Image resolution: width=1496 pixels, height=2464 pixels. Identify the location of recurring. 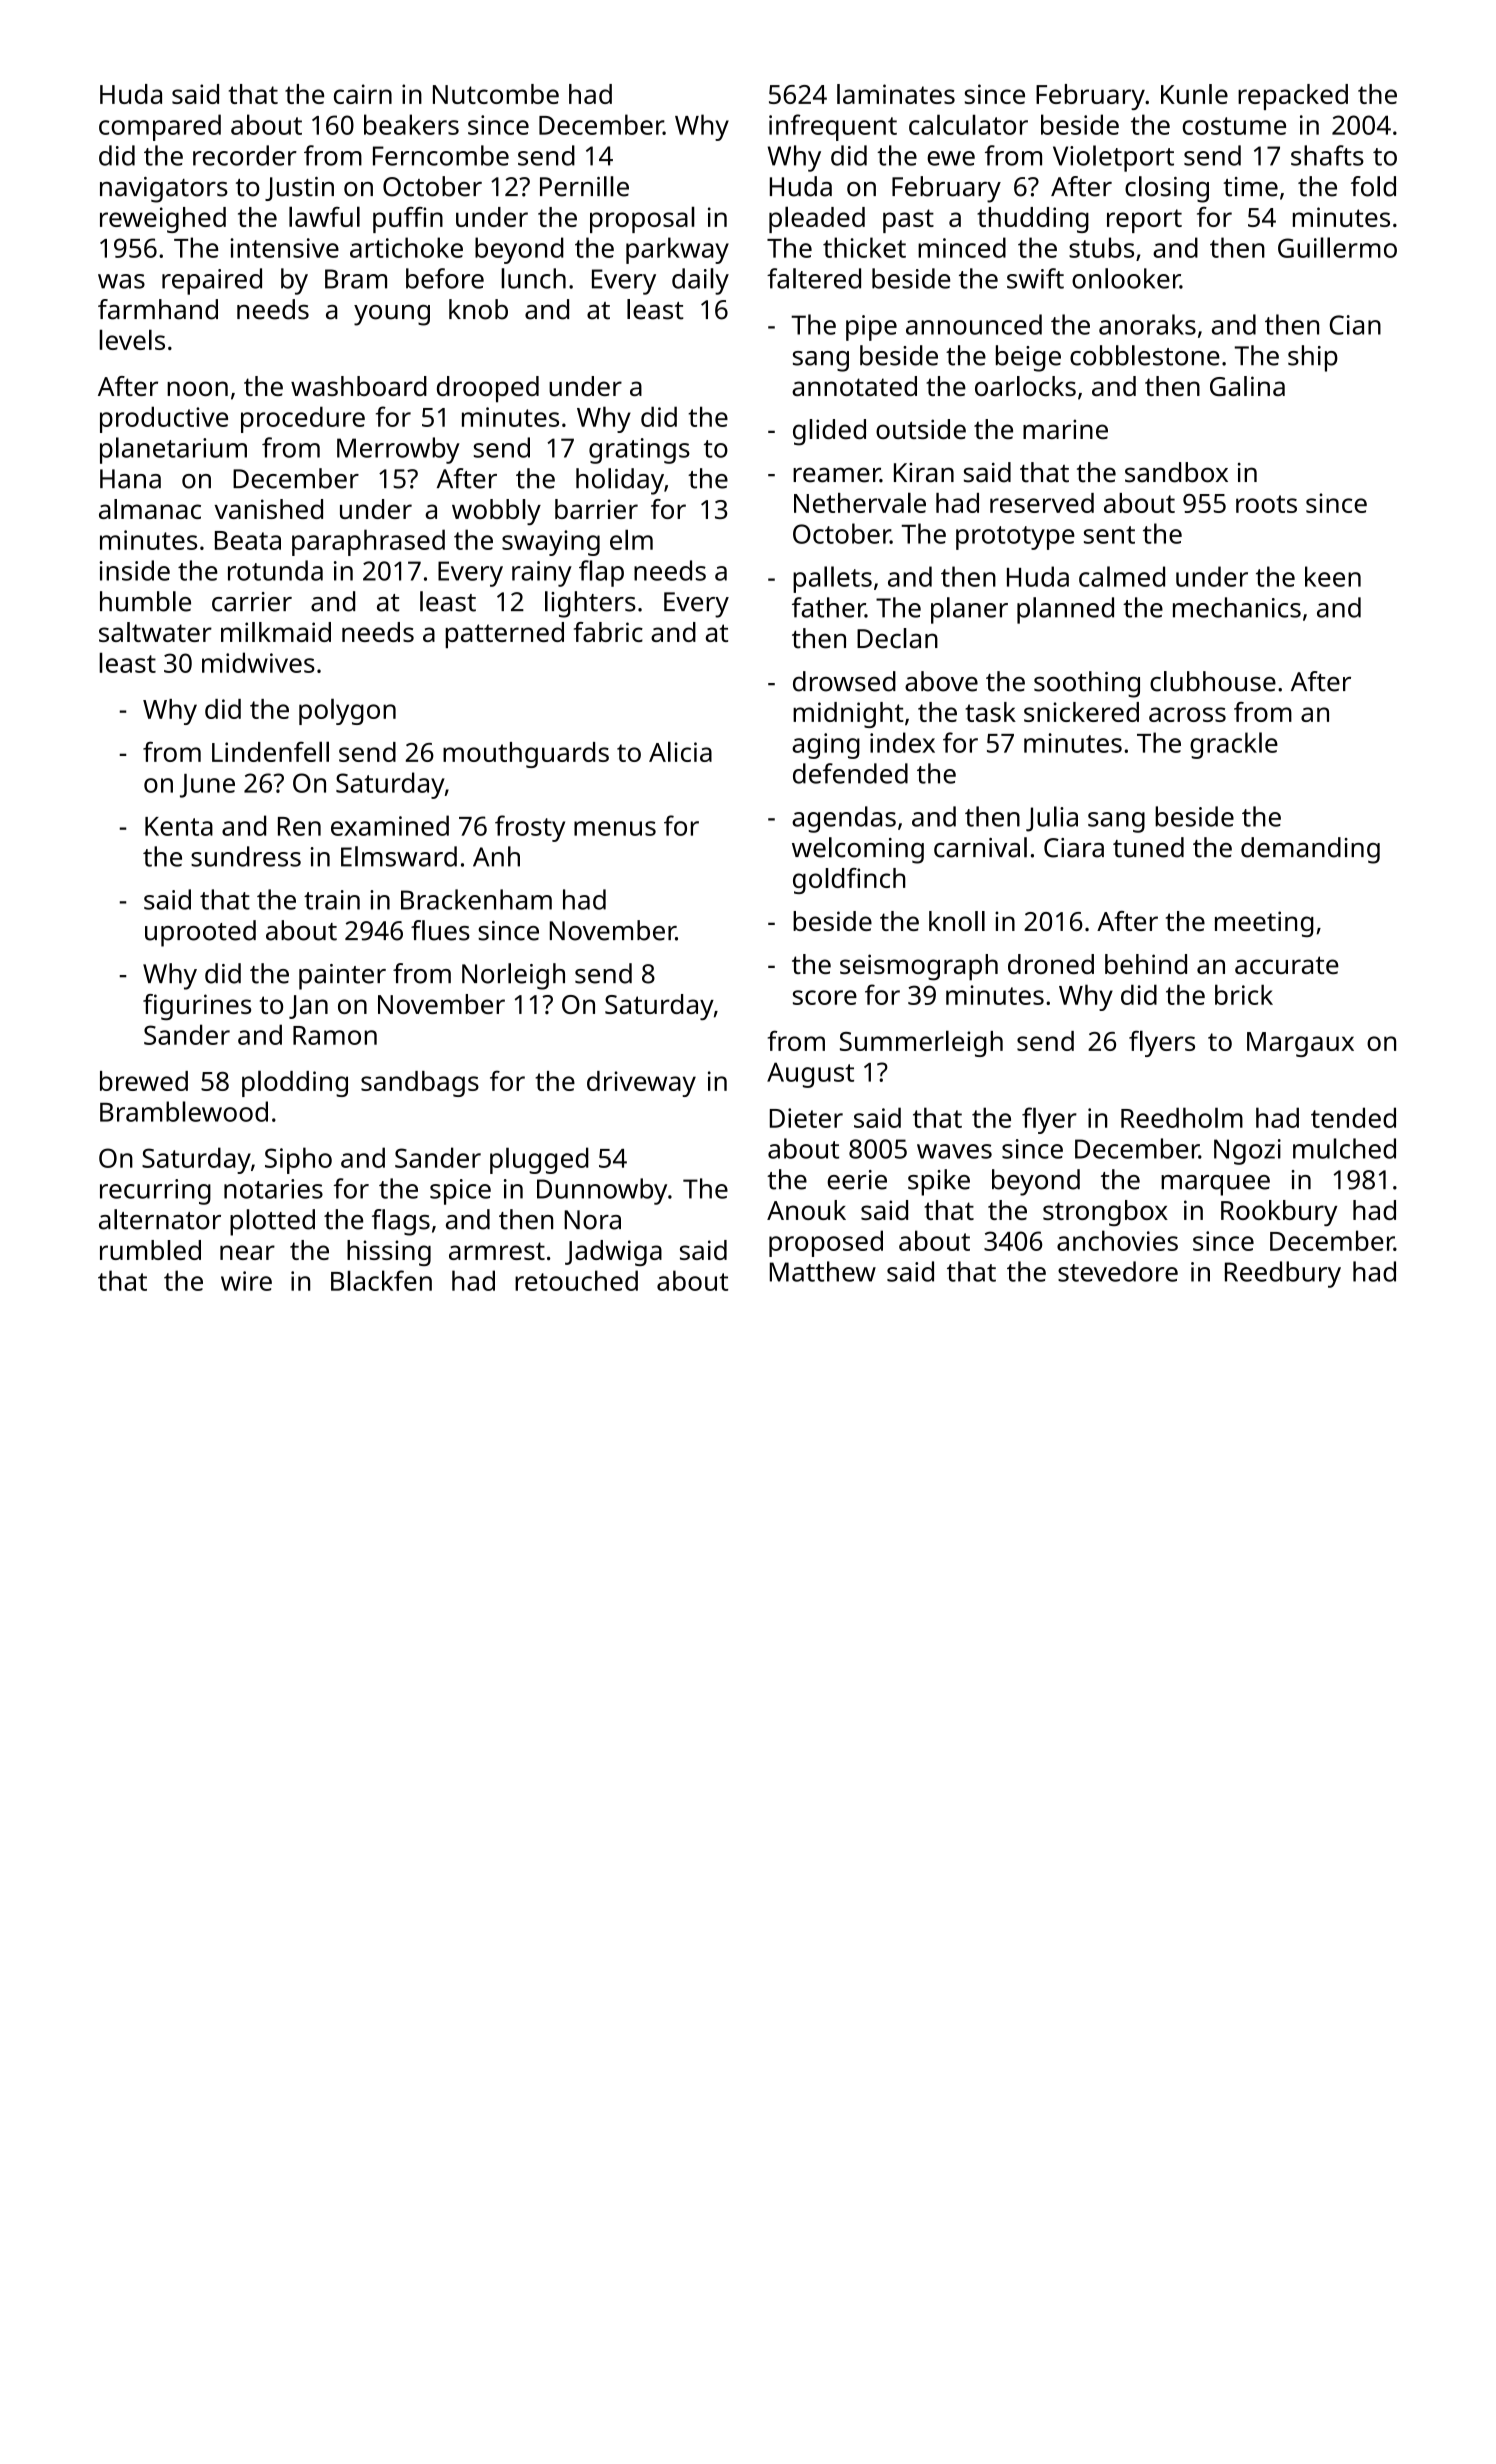
(155, 1192).
